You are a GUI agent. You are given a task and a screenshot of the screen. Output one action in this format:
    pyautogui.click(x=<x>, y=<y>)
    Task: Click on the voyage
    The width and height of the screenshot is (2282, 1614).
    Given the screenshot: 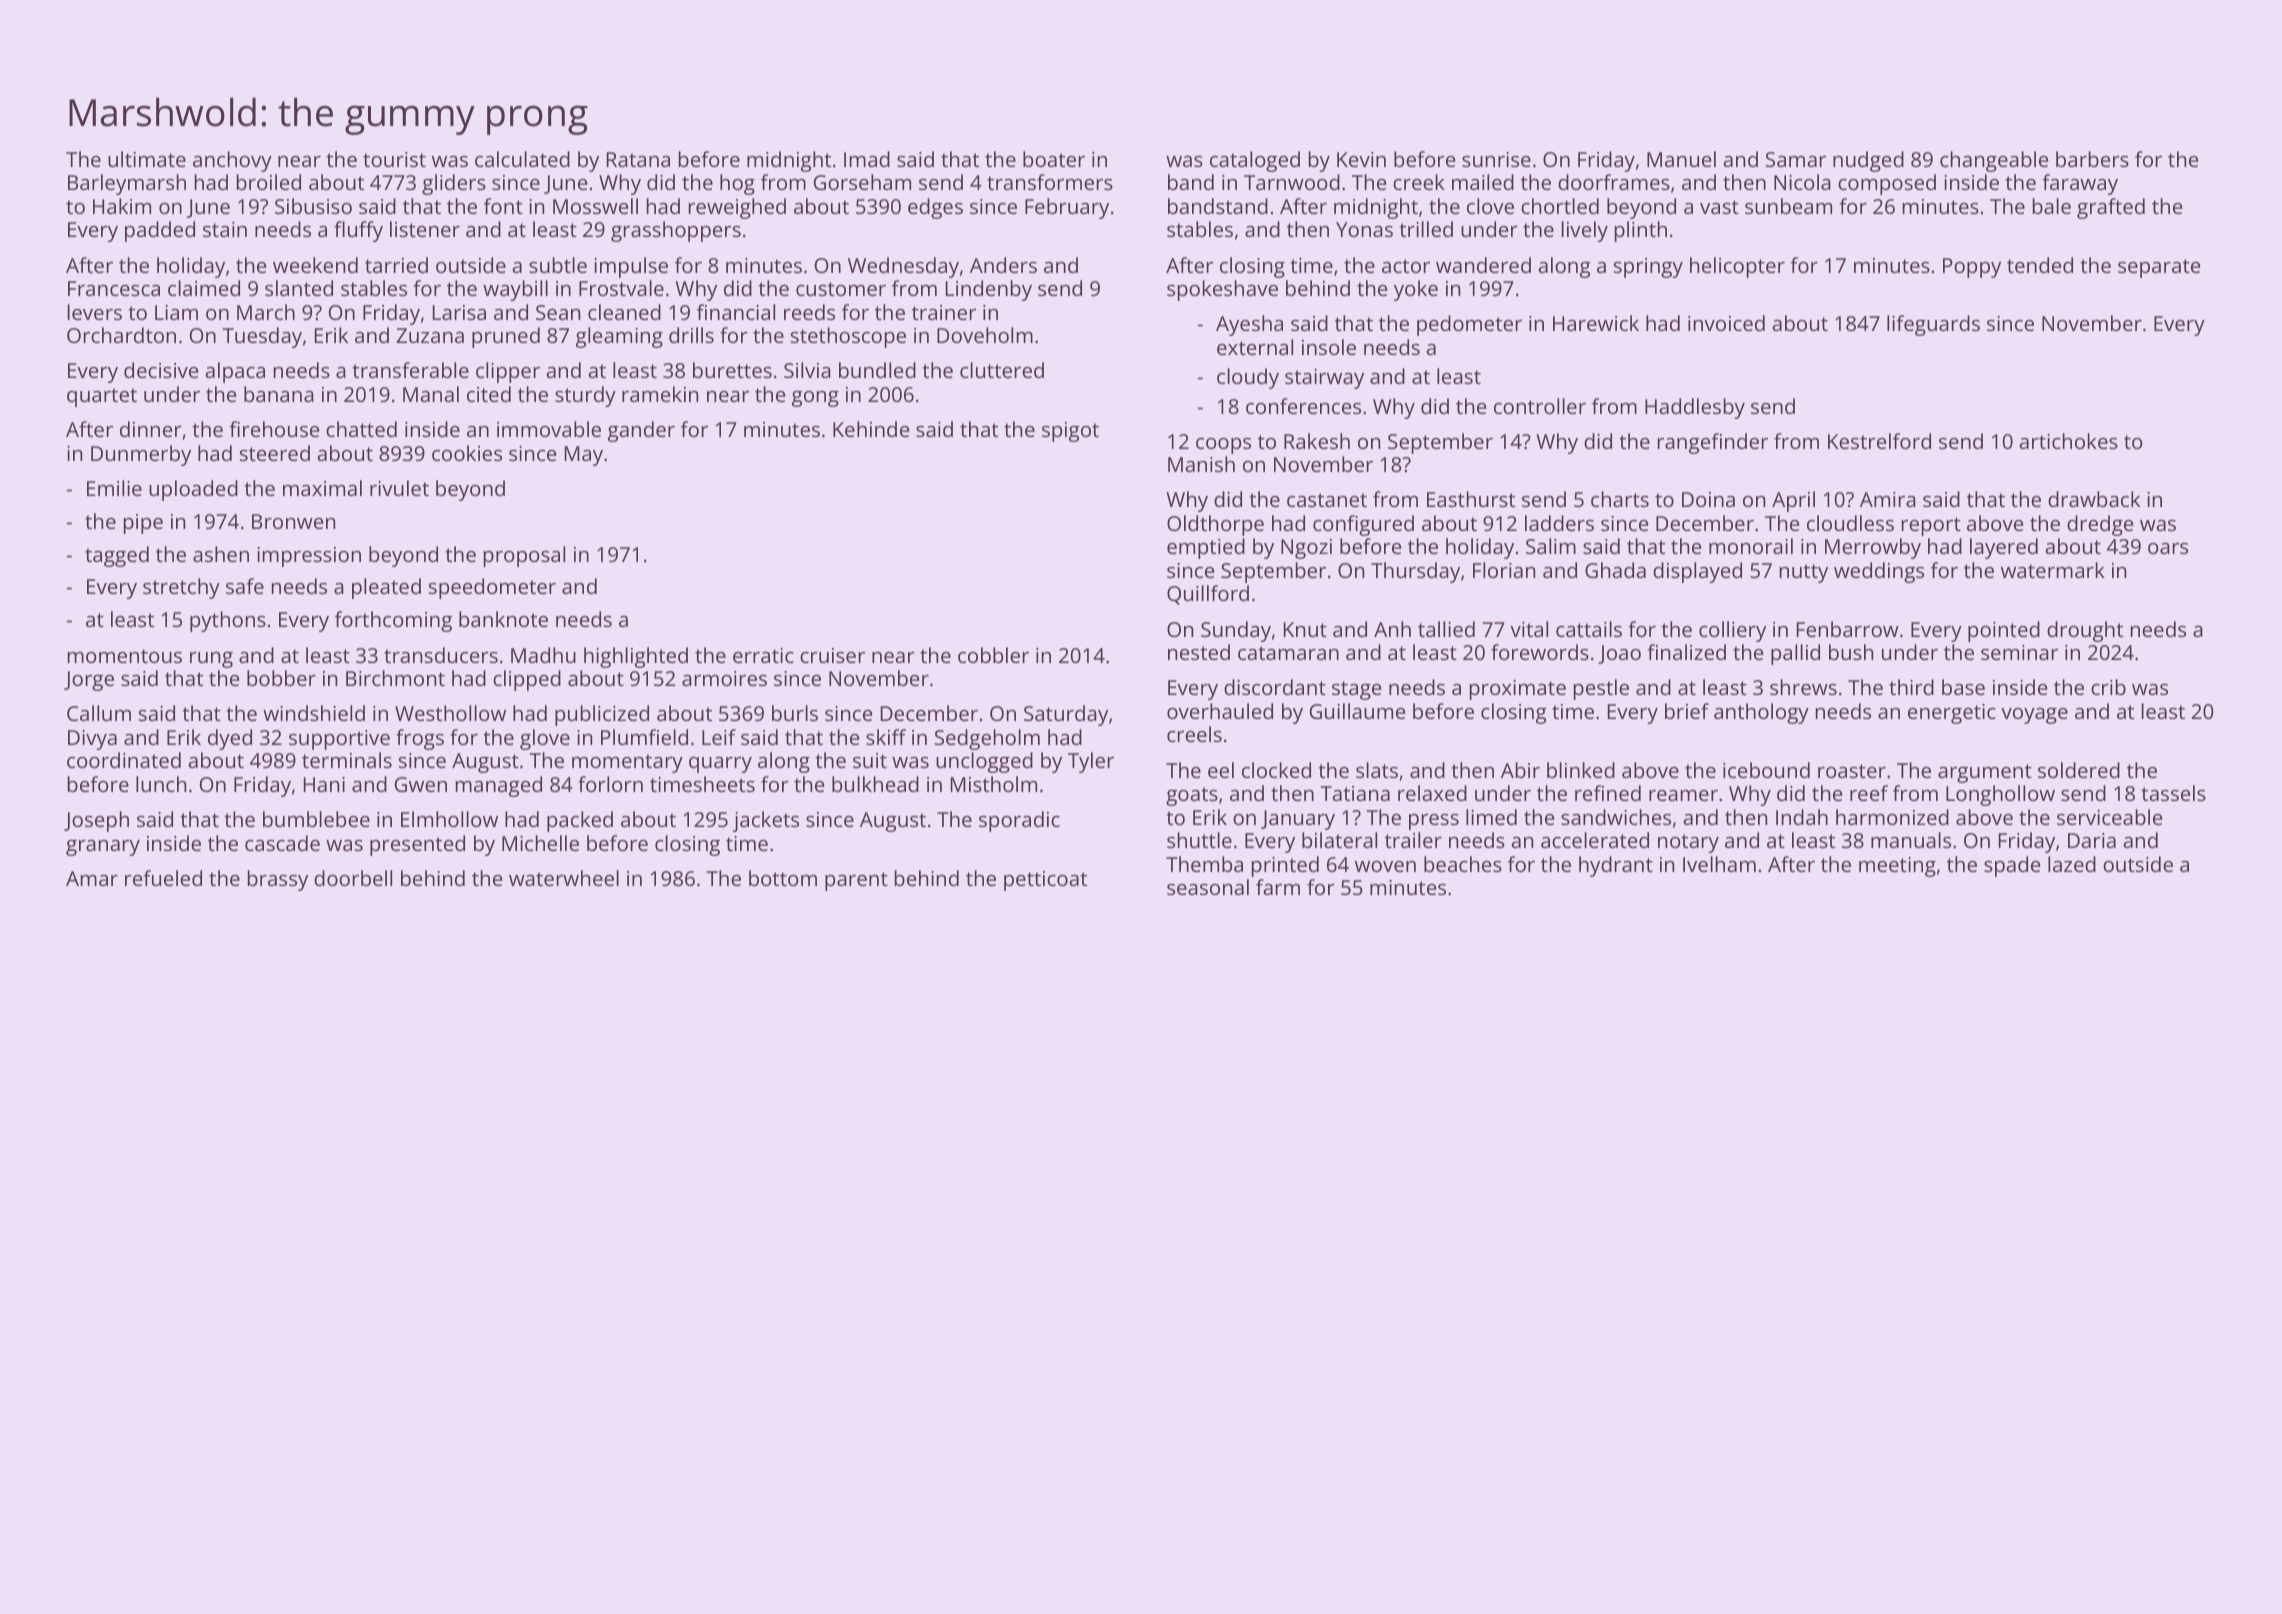 What is the action you would take?
    pyautogui.click(x=2034, y=716)
